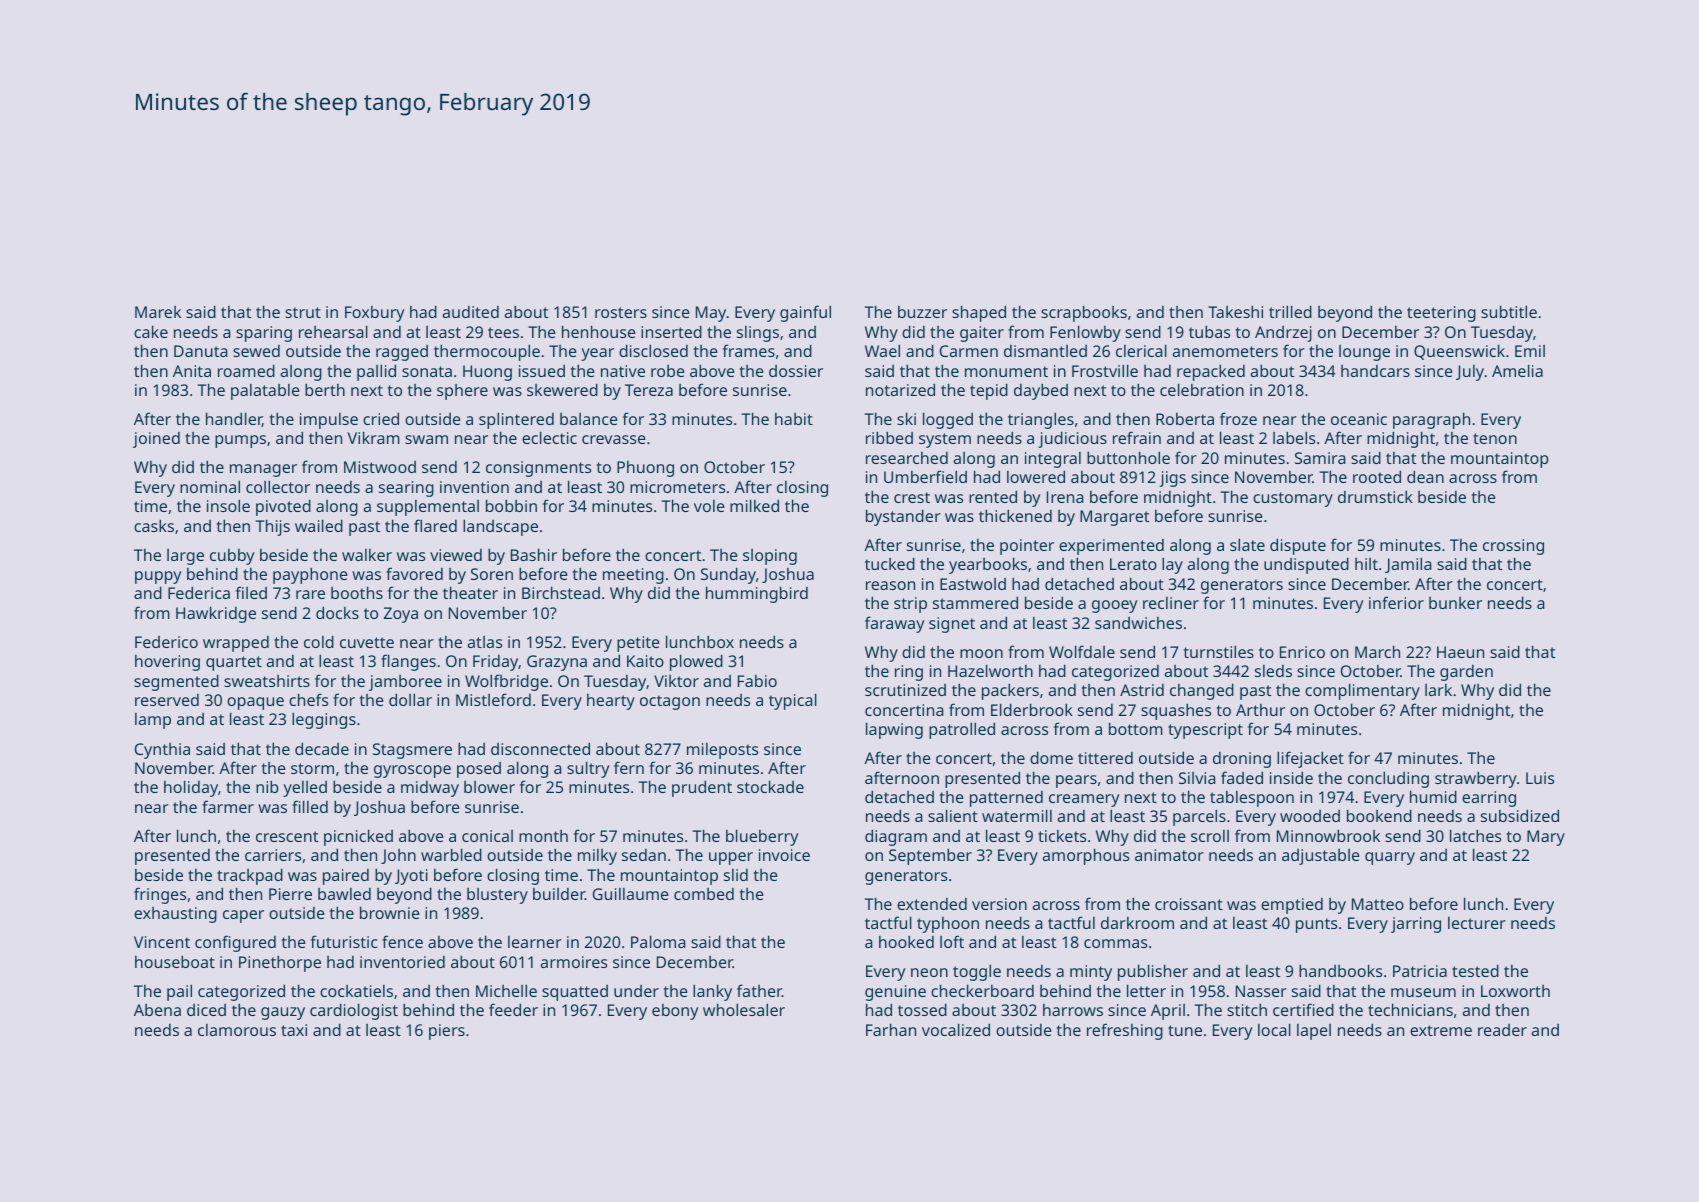  What do you see at coordinates (1172, 479) in the page?
I see `jigs` at bounding box center [1172, 479].
